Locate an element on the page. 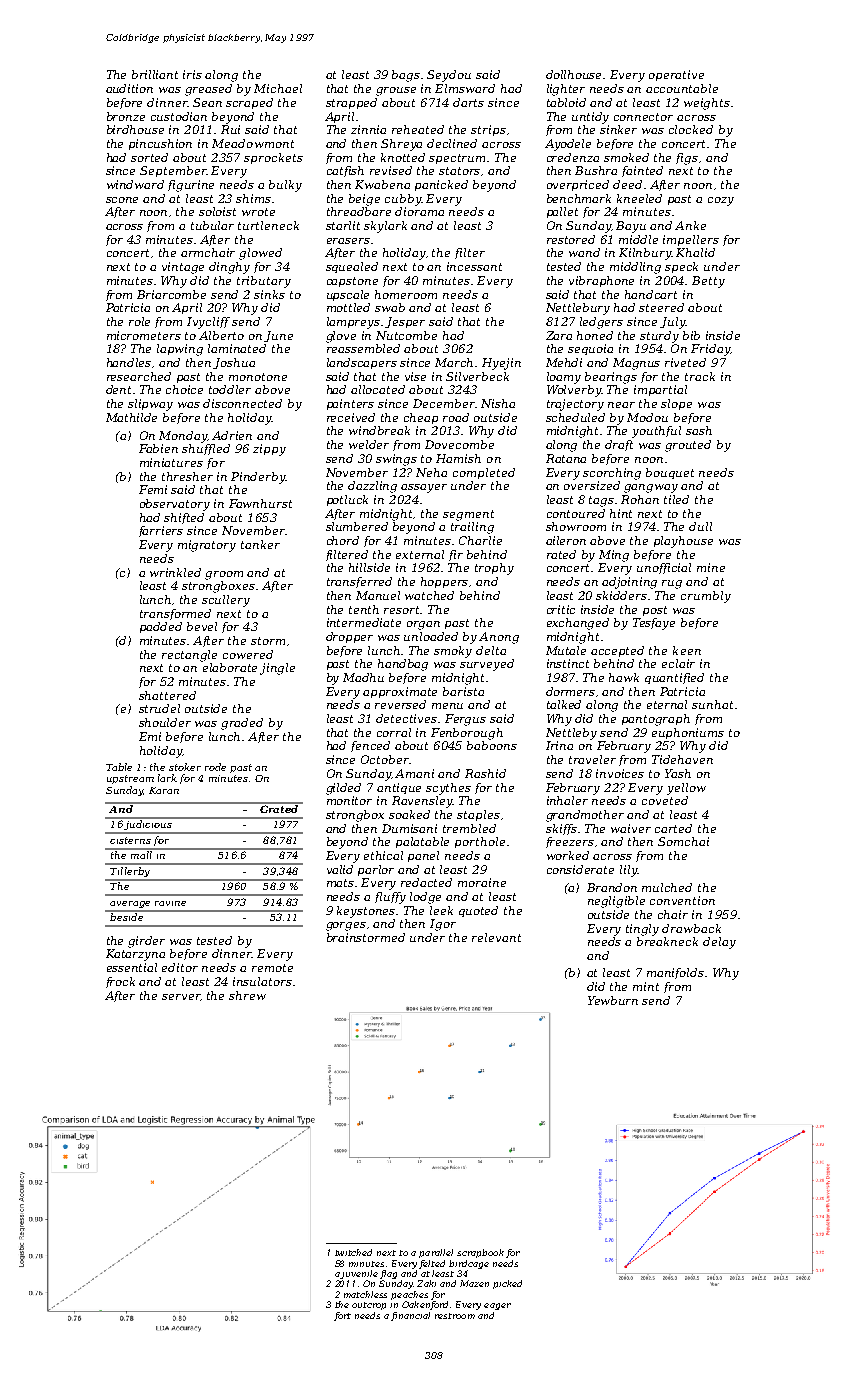 This document has width=849, height=1400. shims is located at coordinates (253, 198).
